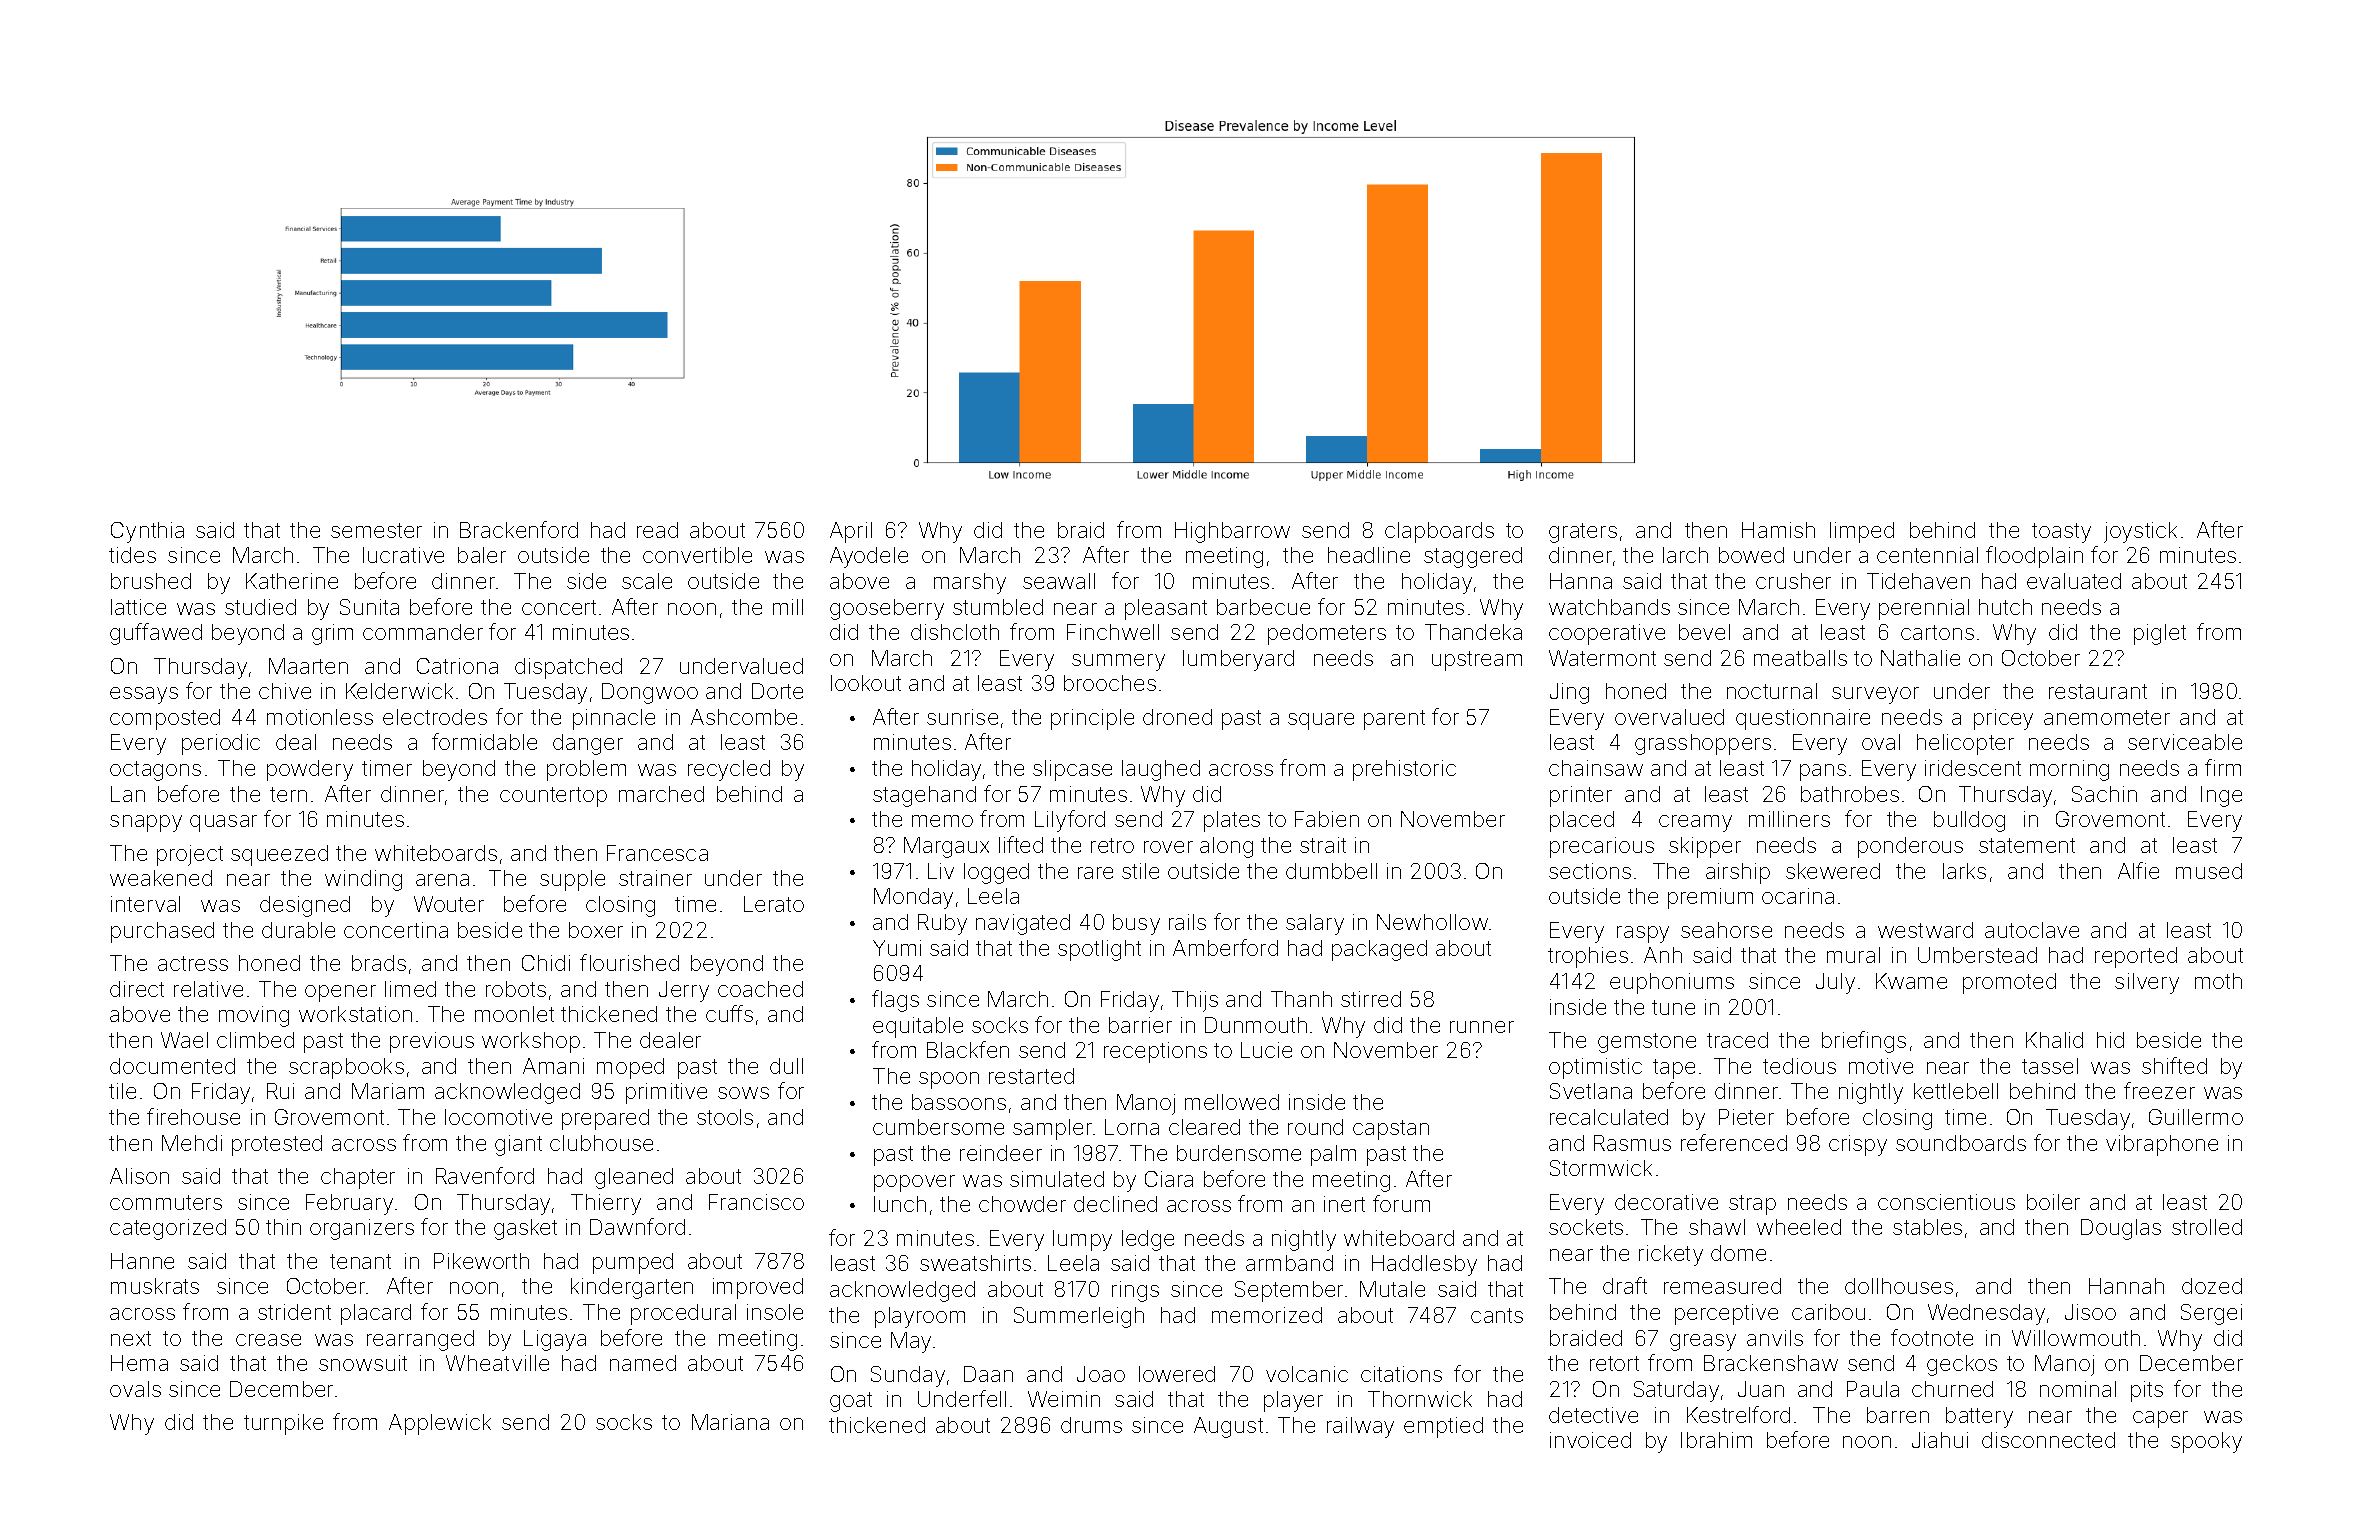  Describe the element at coordinates (1379, 950) in the page. I see `packaged` at that location.
